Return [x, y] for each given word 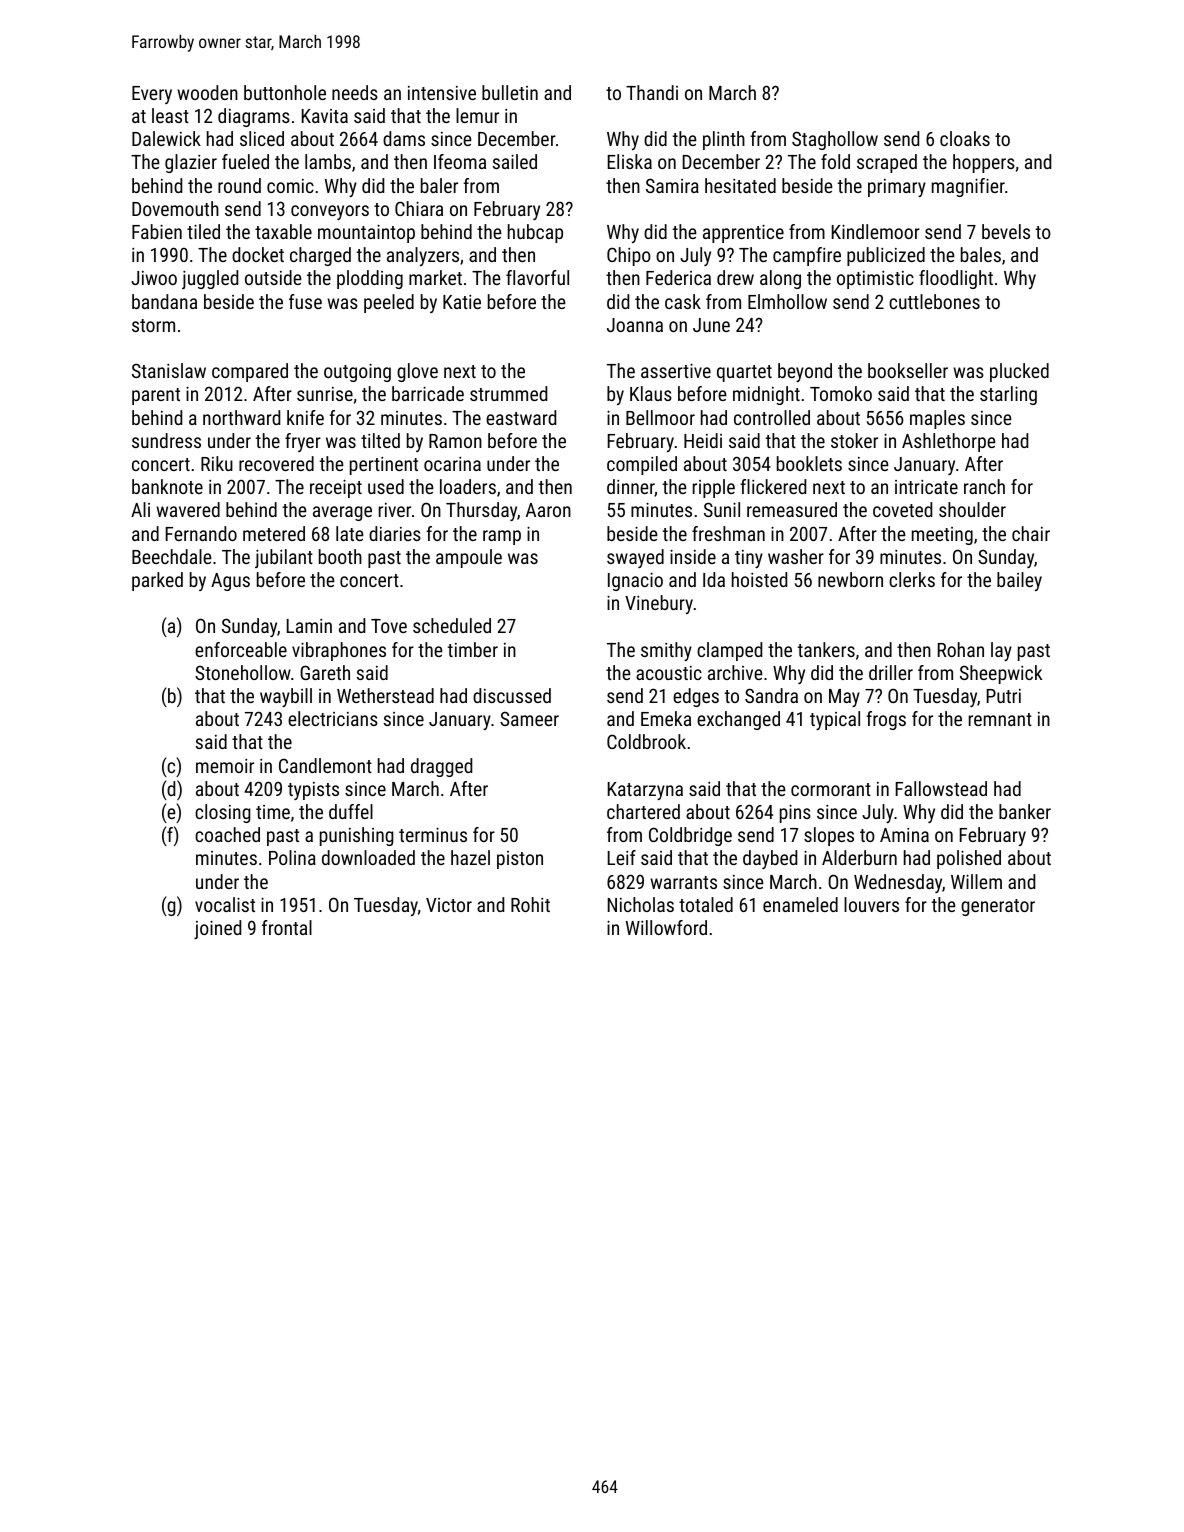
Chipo [629, 256]
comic [290, 186]
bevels [1006, 231]
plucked [1019, 372]
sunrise [325, 394]
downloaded [368, 857]
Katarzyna [645, 791]
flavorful [537, 277]
